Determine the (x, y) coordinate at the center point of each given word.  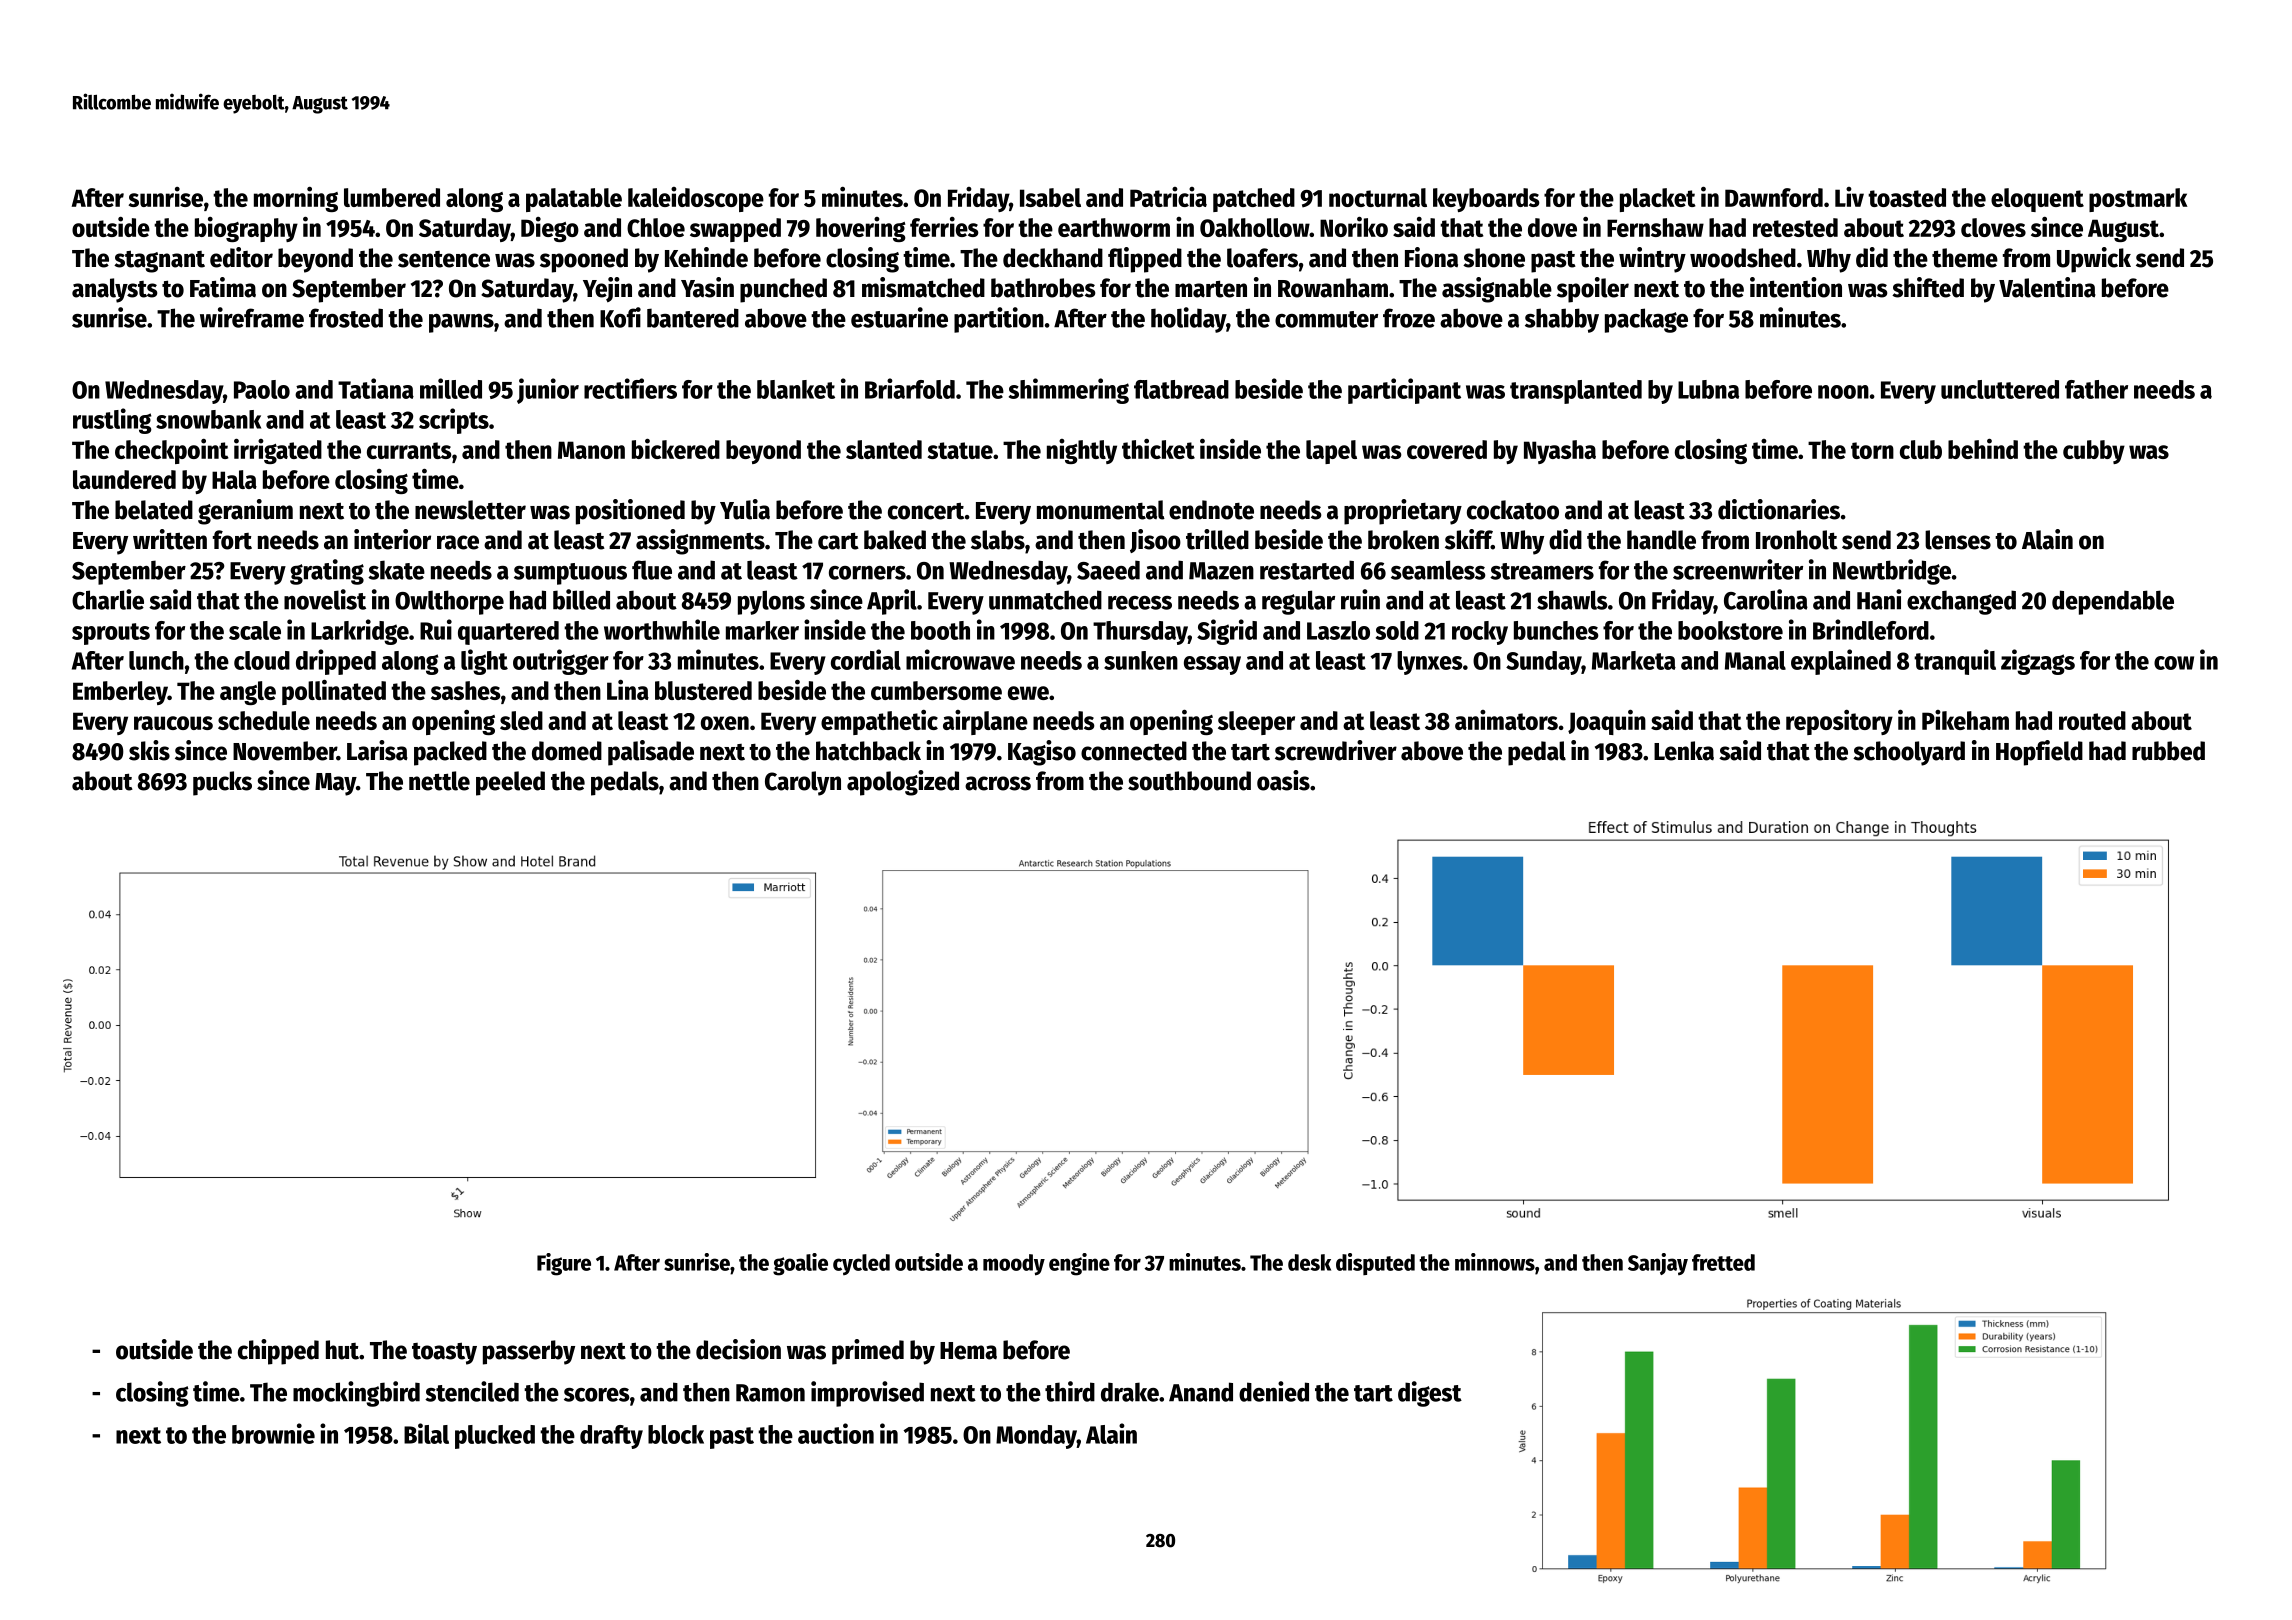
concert (926, 511)
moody (1014, 1265)
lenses (1958, 540)
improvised (867, 1394)
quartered (508, 633)
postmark (2138, 200)
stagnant (159, 261)
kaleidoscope (696, 199)
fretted (1723, 1262)
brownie (273, 1433)
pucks (222, 783)
